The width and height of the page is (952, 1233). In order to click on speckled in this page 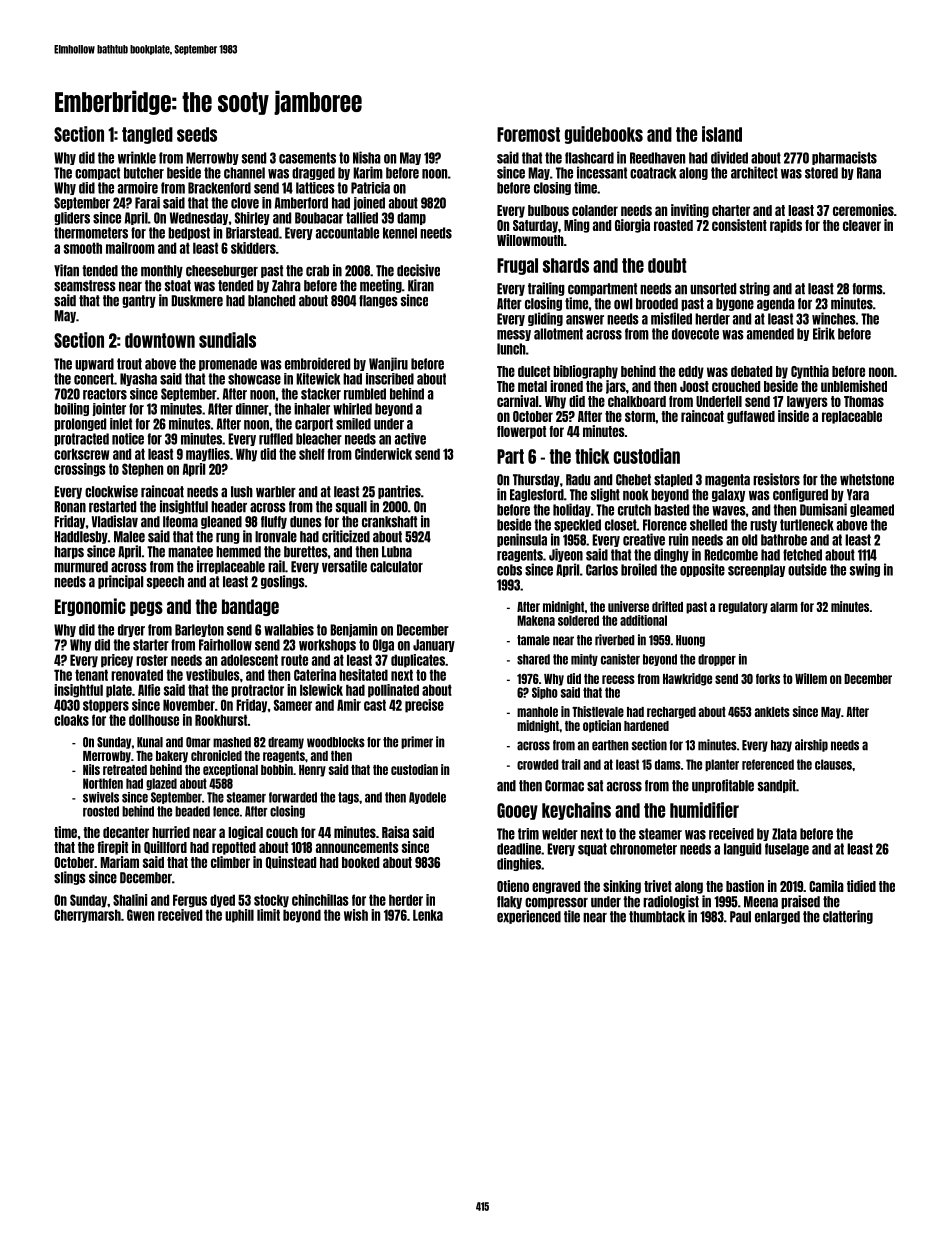, I will do `click(577, 525)`.
